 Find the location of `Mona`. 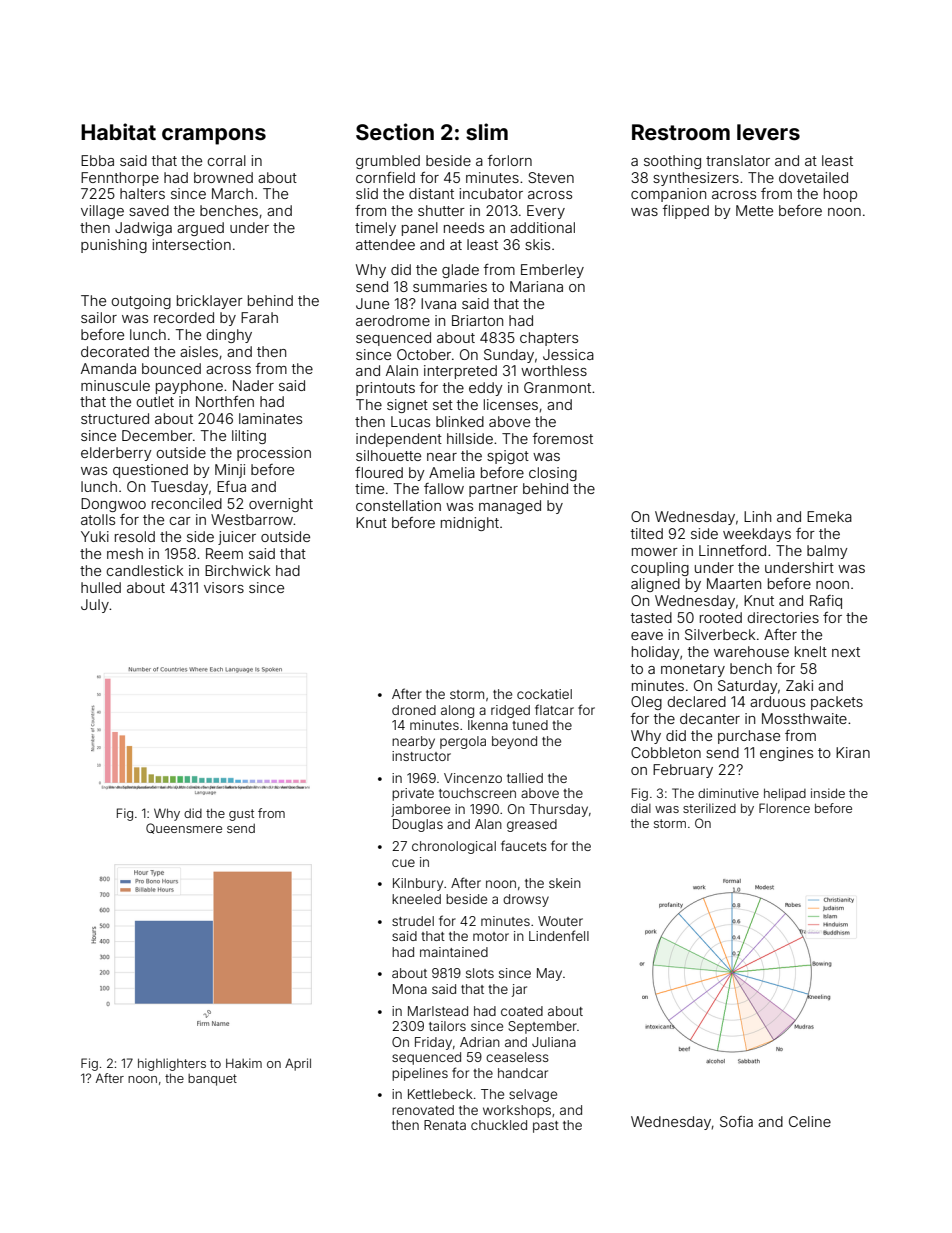

Mona is located at coordinates (410, 989).
